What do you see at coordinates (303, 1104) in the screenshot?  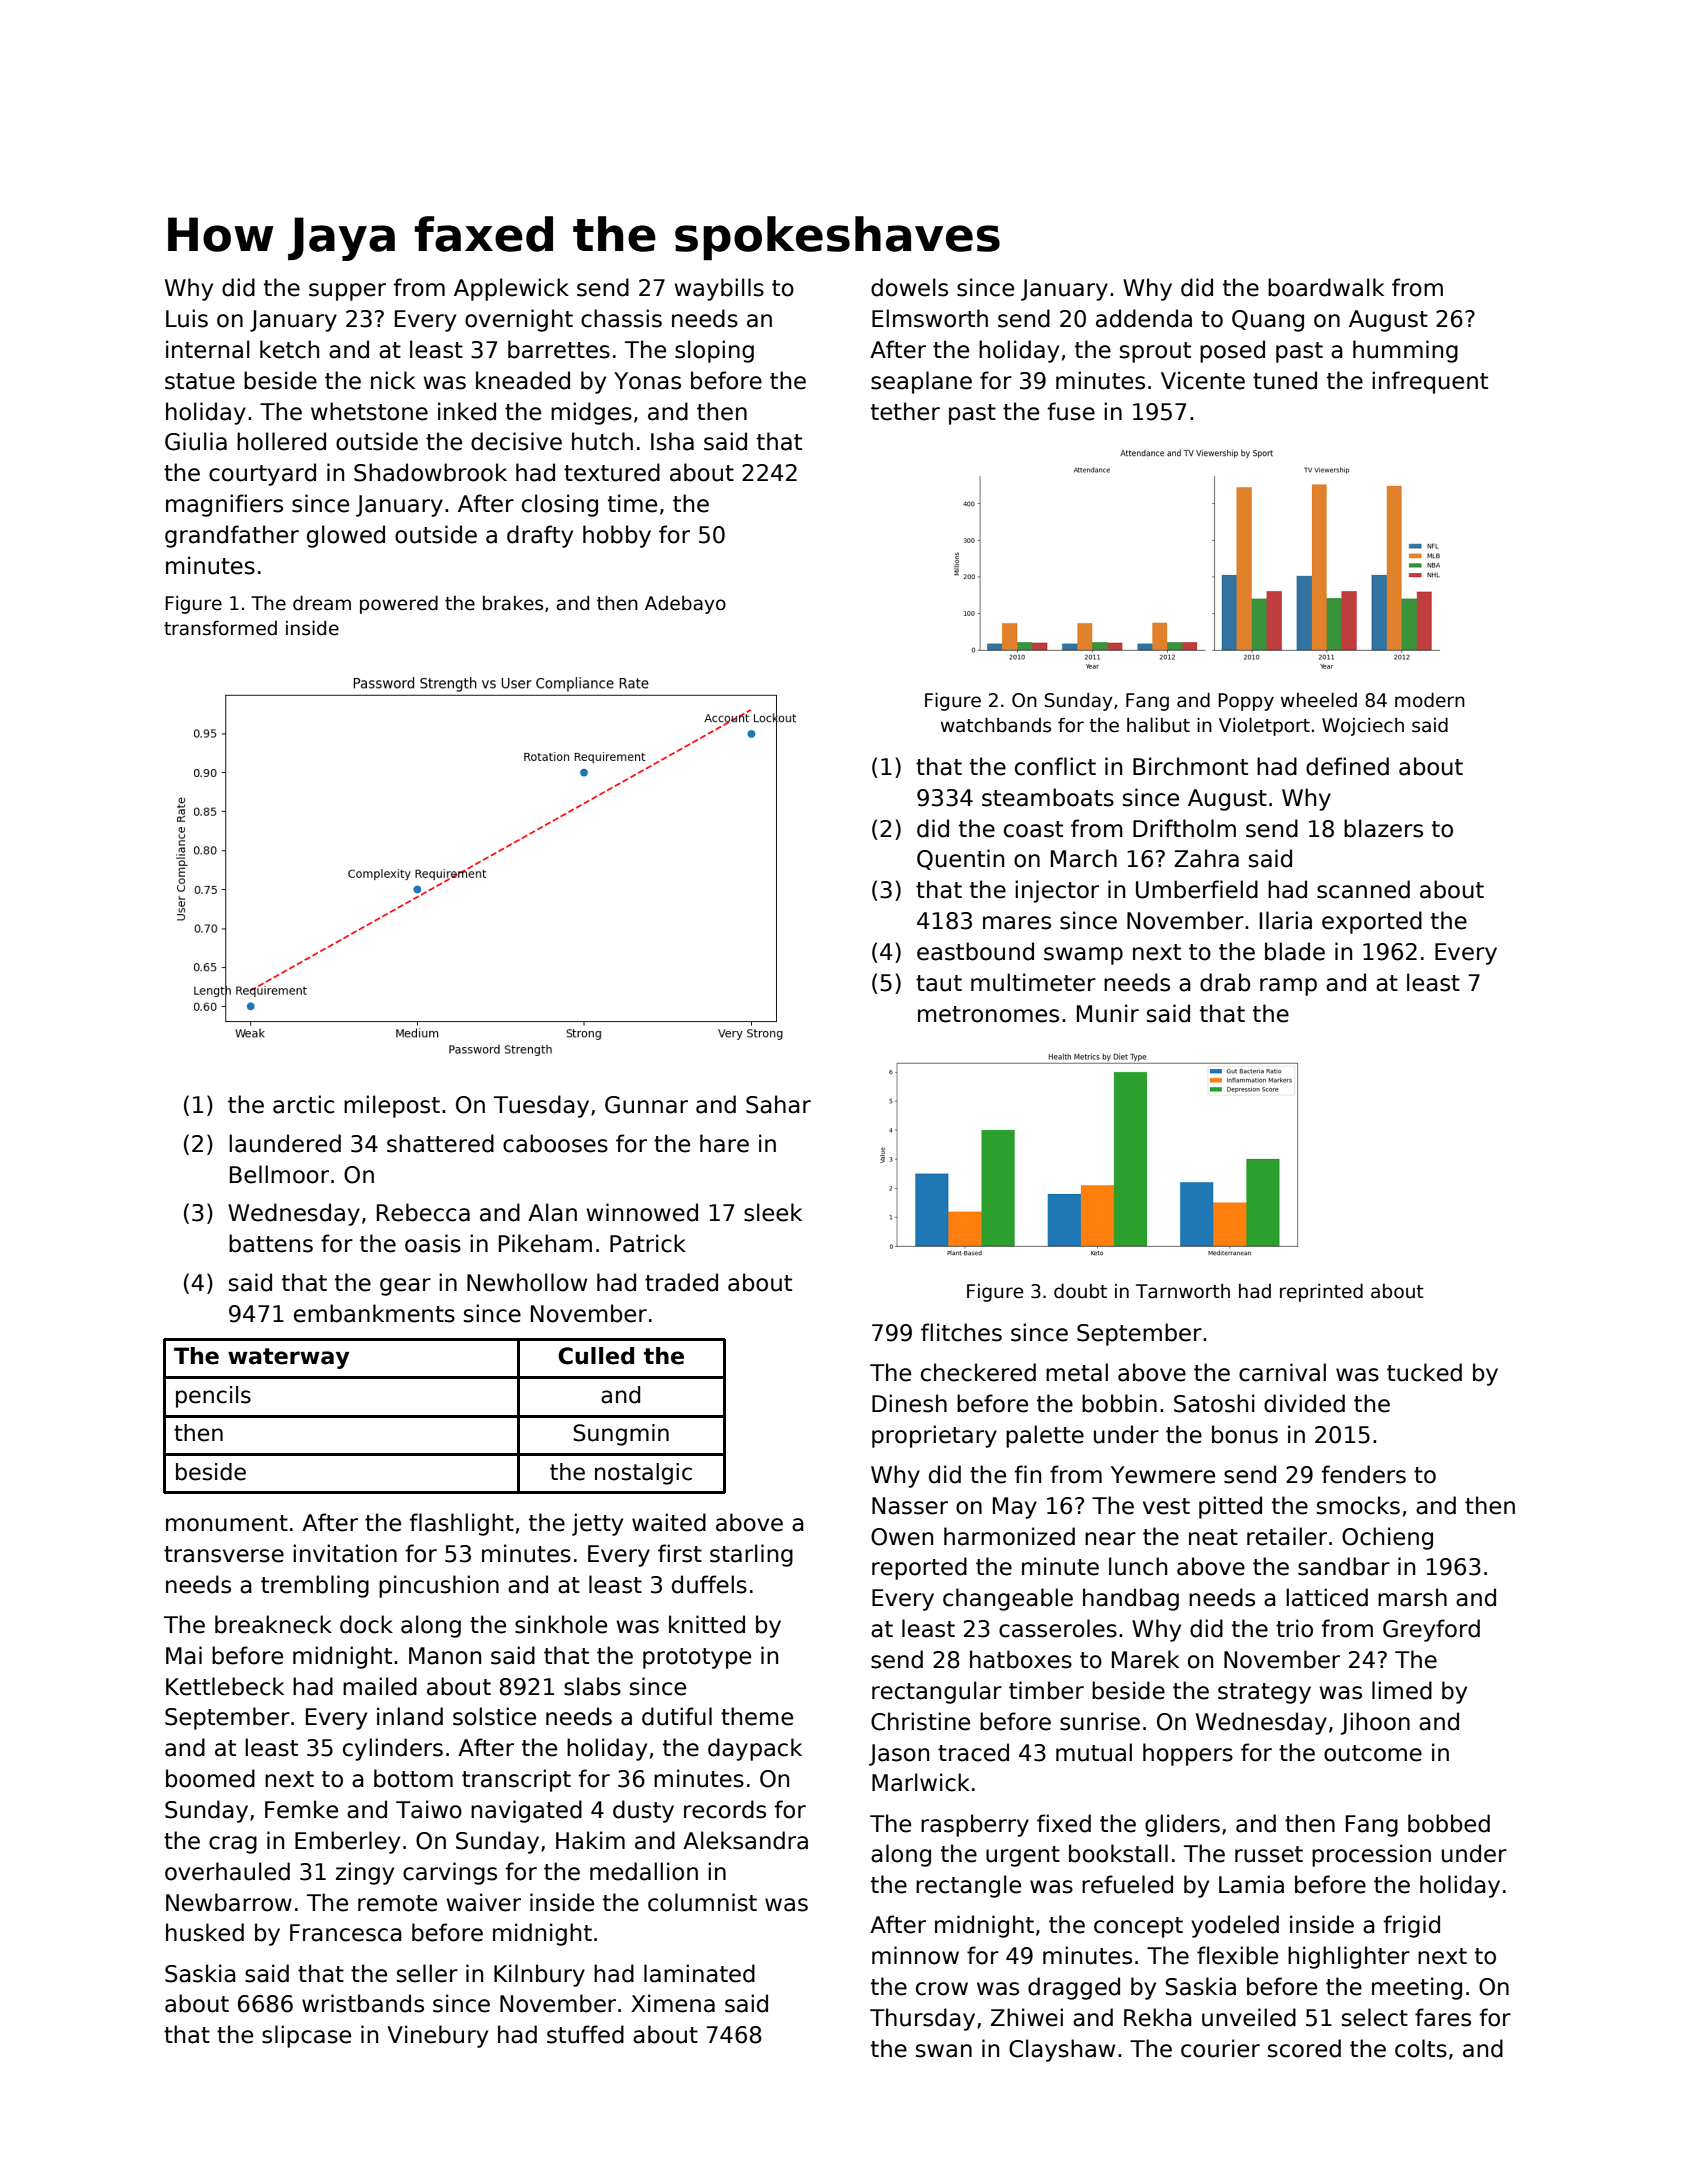 I see `arctic` at bounding box center [303, 1104].
